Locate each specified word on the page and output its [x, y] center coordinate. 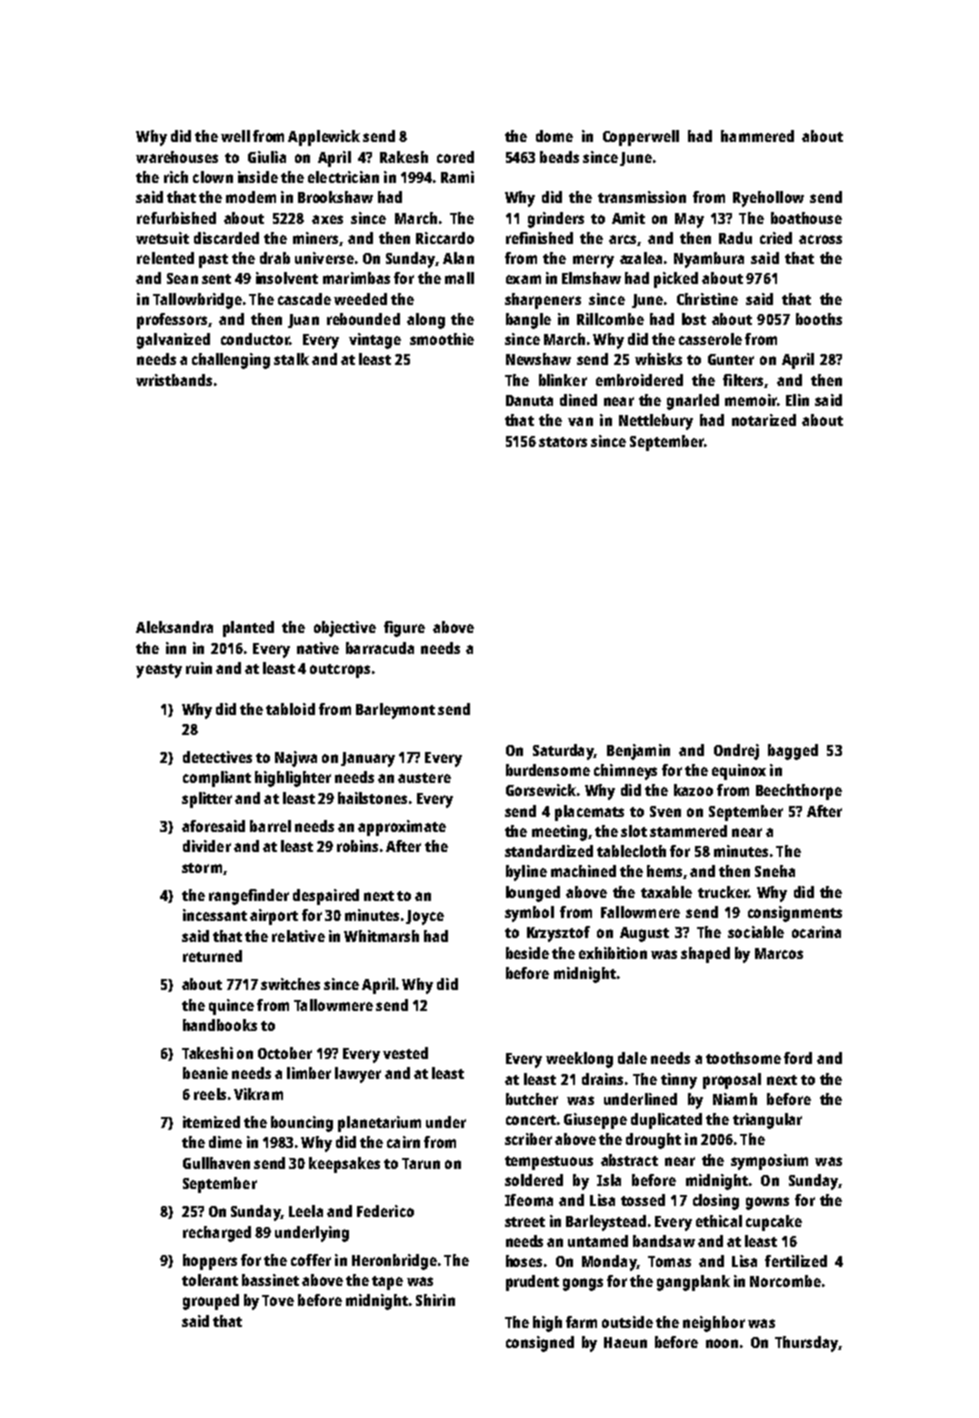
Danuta [529, 400]
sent [216, 279]
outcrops [340, 671]
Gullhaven [216, 1163]
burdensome [548, 770]
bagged [793, 752]
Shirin [435, 1300]
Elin [797, 400]
